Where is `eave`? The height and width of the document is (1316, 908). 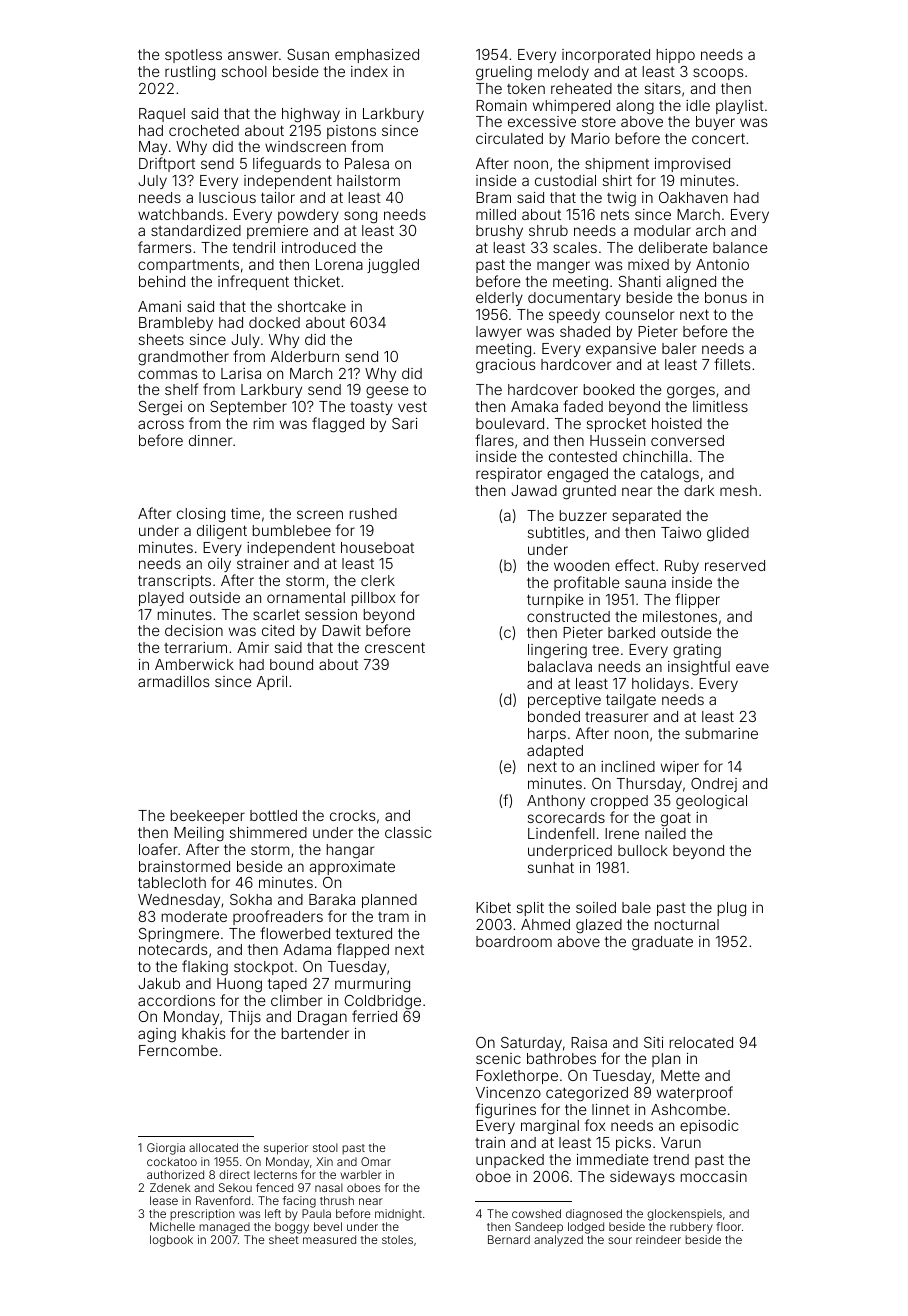
eave is located at coordinates (752, 667).
